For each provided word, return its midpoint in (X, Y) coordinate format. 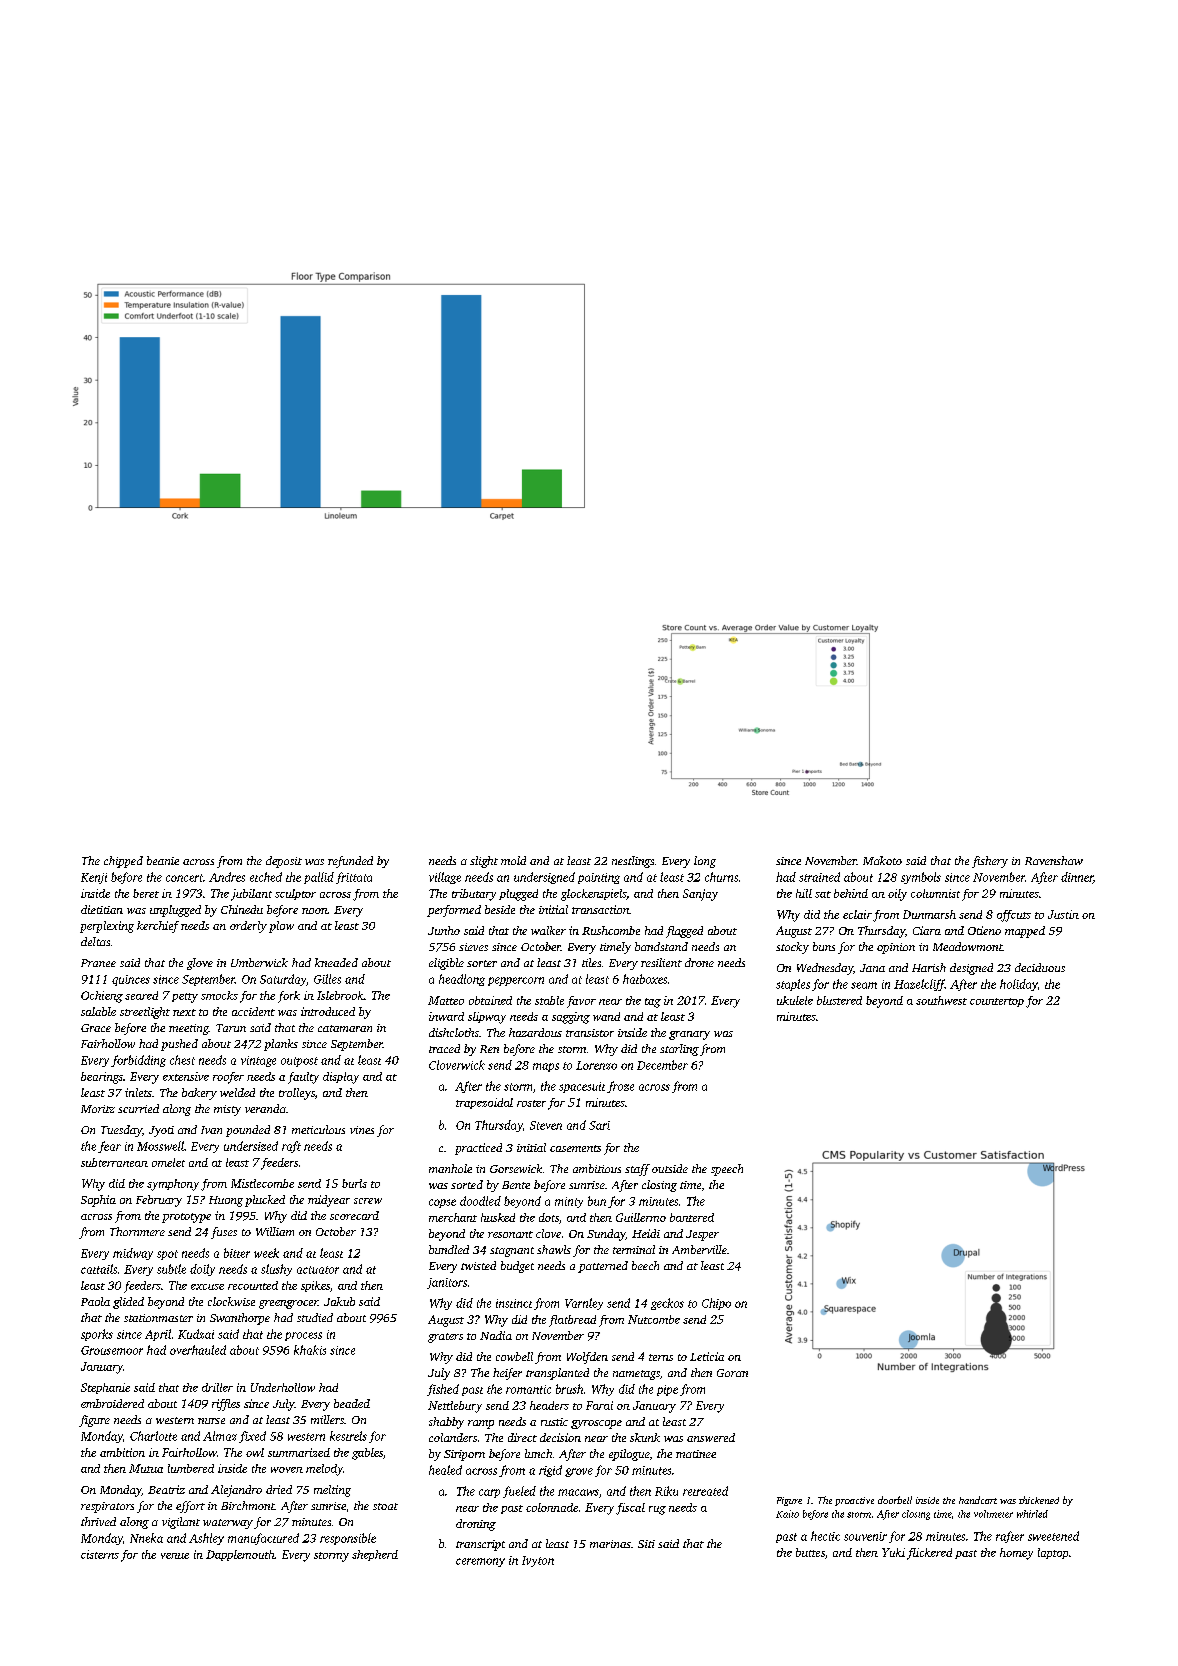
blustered (839, 1000)
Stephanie (105, 1388)
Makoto (882, 860)
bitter (237, 1253)
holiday (1019, 985)
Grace (96, 1028)
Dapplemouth (240, 1555)
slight (484, 862)
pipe (667, 1390)
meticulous (318, 1129)
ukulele (795, 1000)
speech (727, 1170)
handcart (978, 1500)
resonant (510, 1234)
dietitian (102, 909)
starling (679, 1050)
